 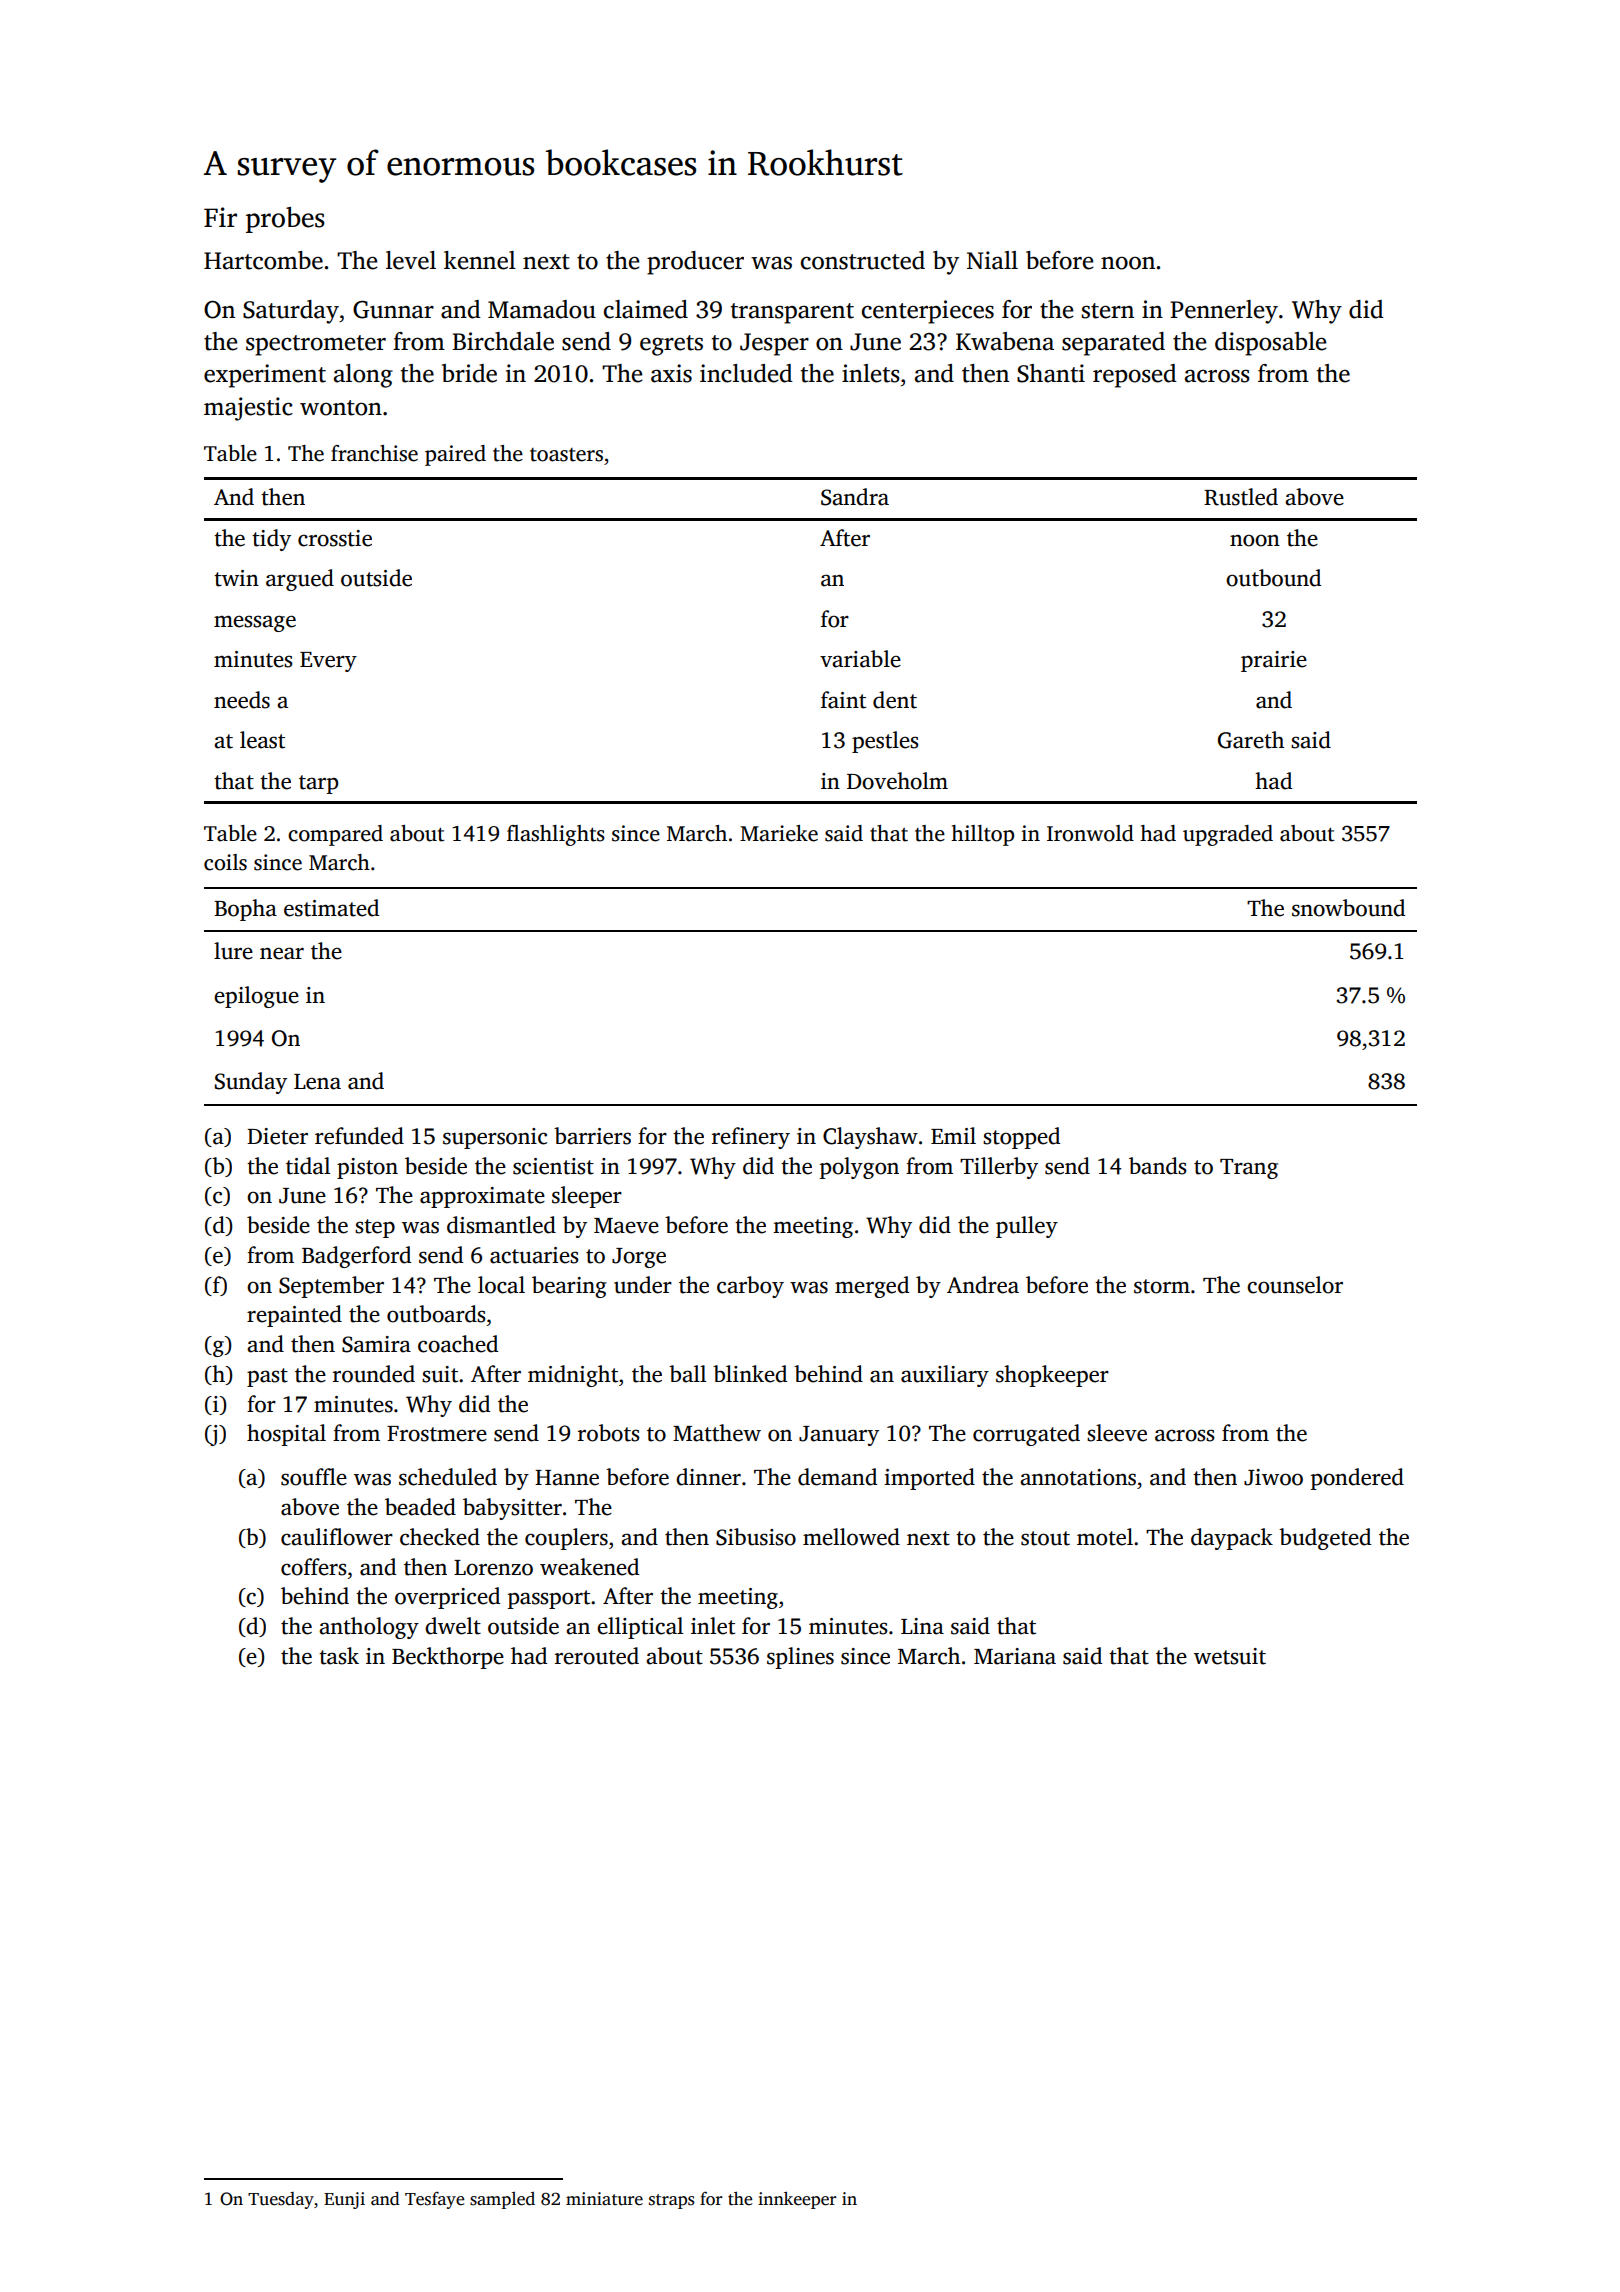 I want to click on needs, so click(x=242, y=700).
